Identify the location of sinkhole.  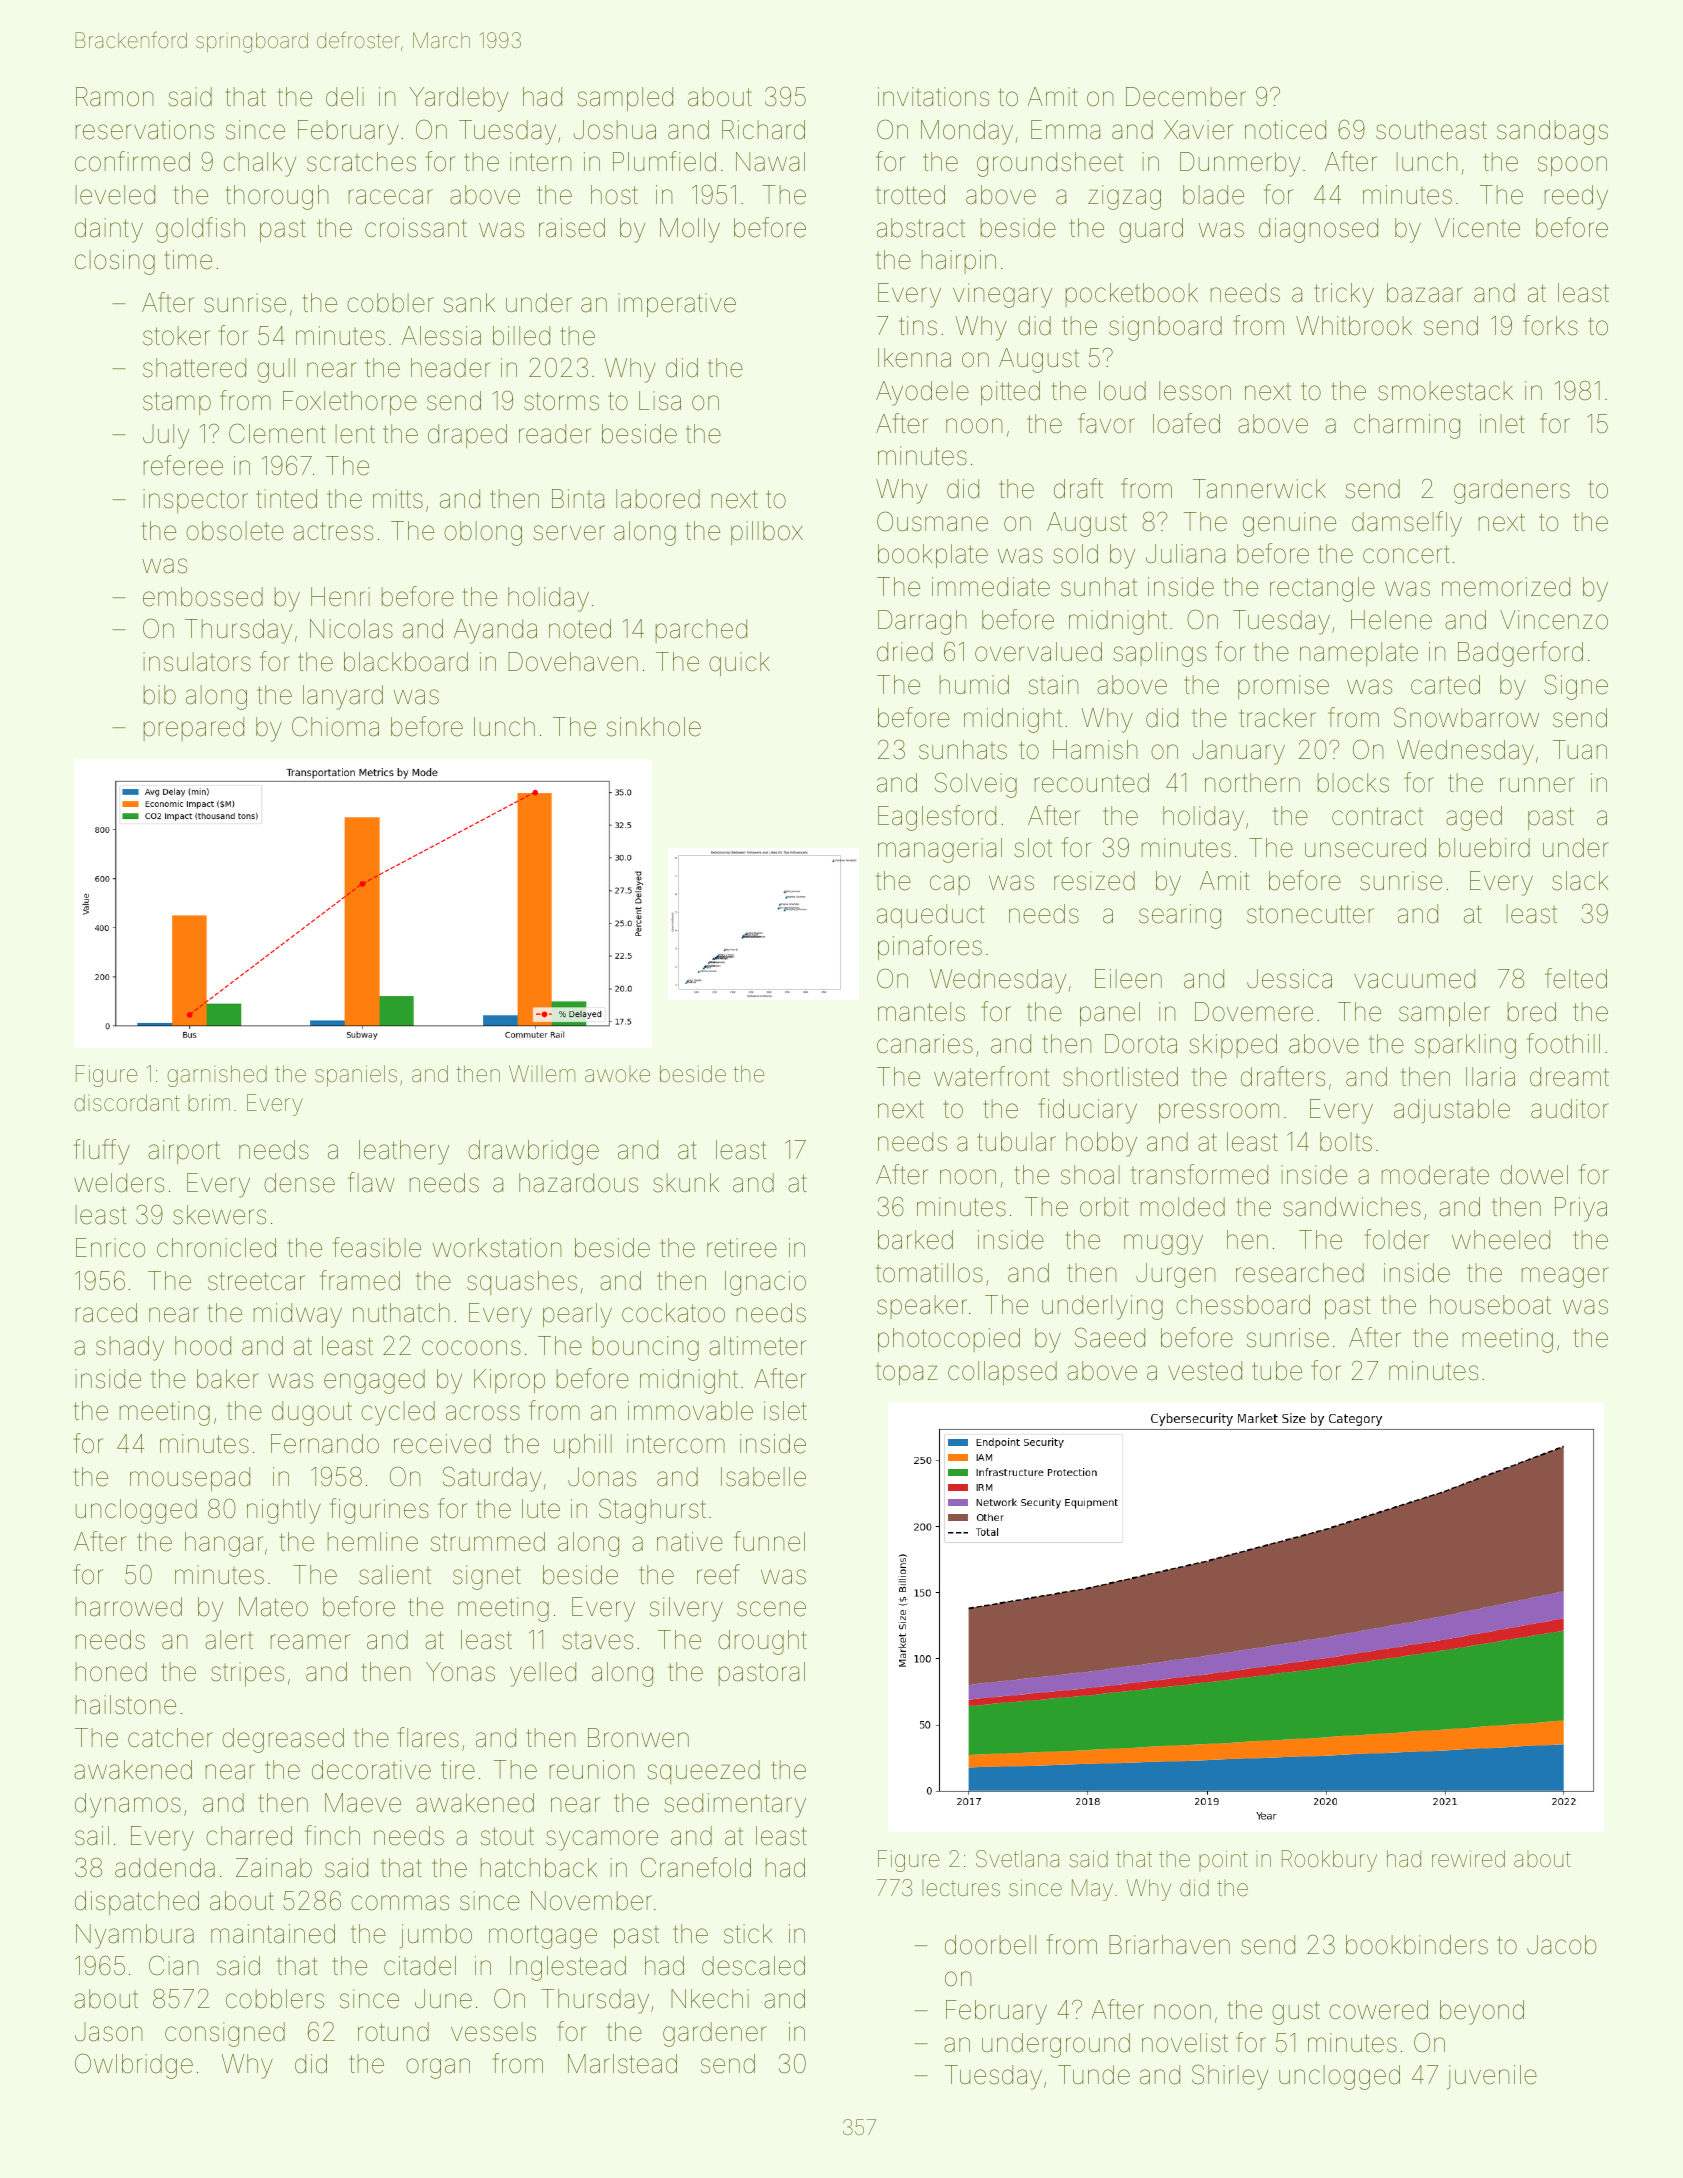
(654, 727).
